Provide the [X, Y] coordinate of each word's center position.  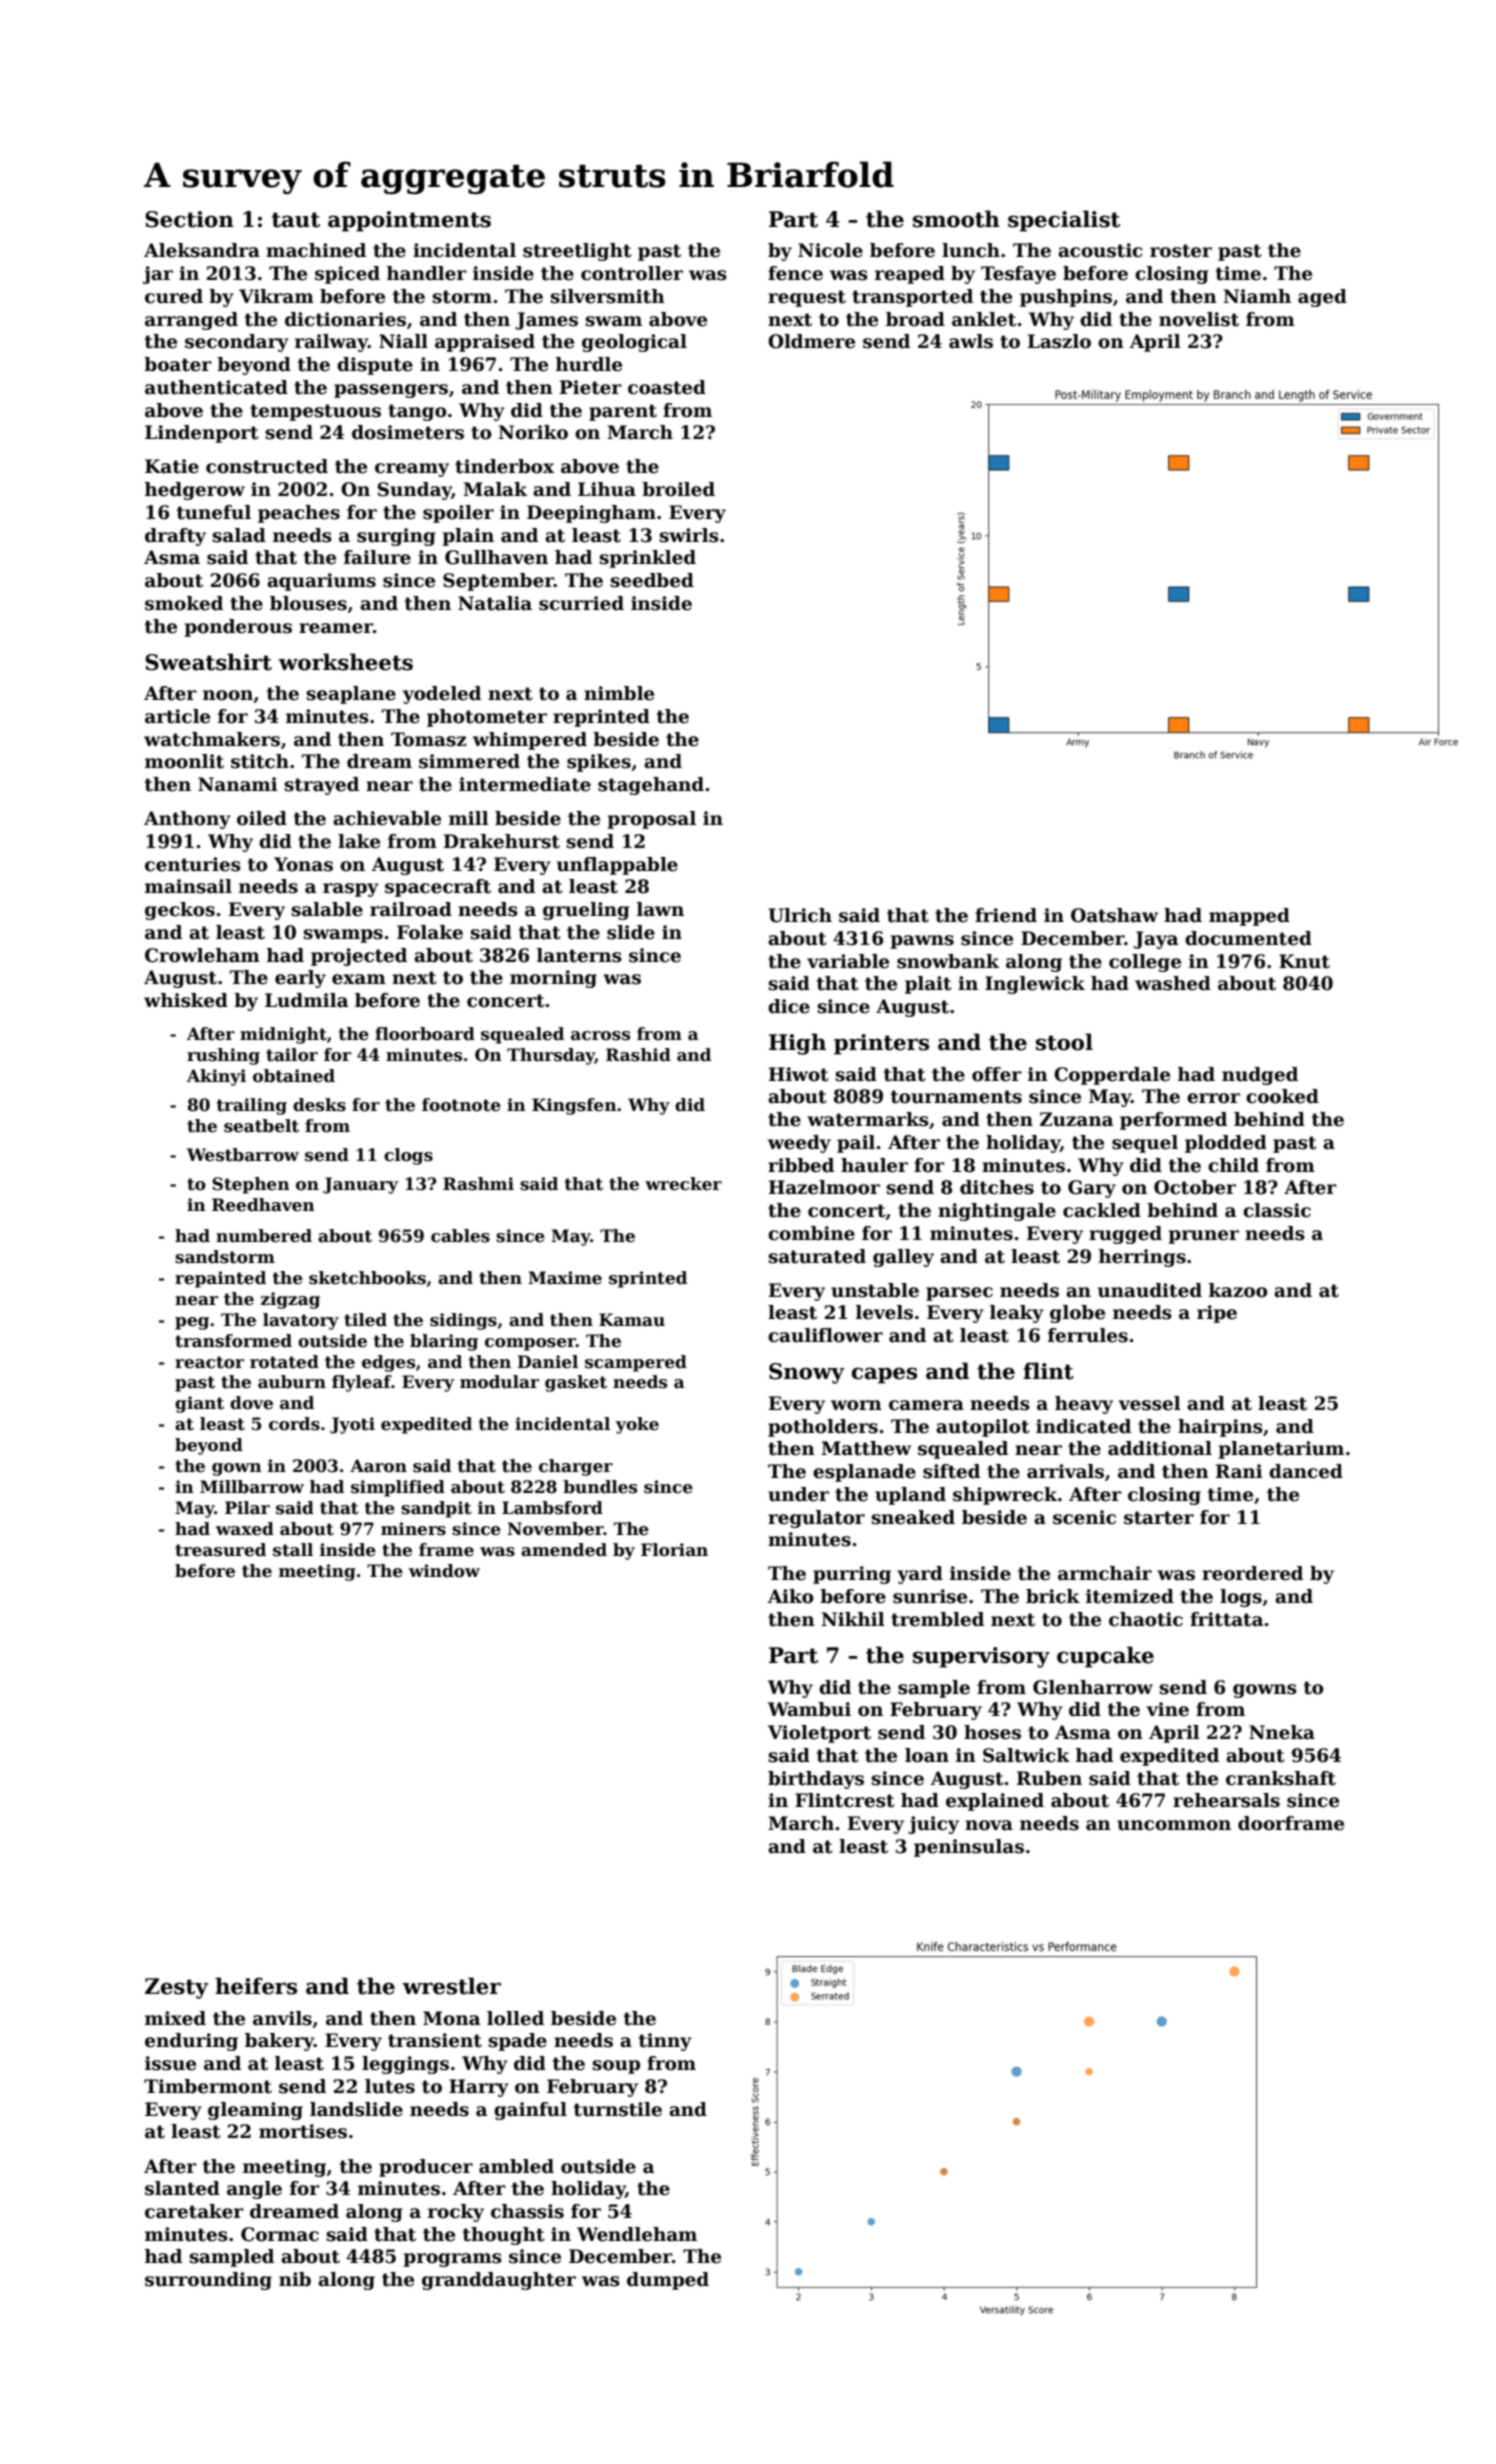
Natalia [495, 603]
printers [881, 1044]
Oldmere [811, 341]
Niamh [1257, 296]
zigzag [290, 1300]
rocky [456, 2213]
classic [1277, 1210]
